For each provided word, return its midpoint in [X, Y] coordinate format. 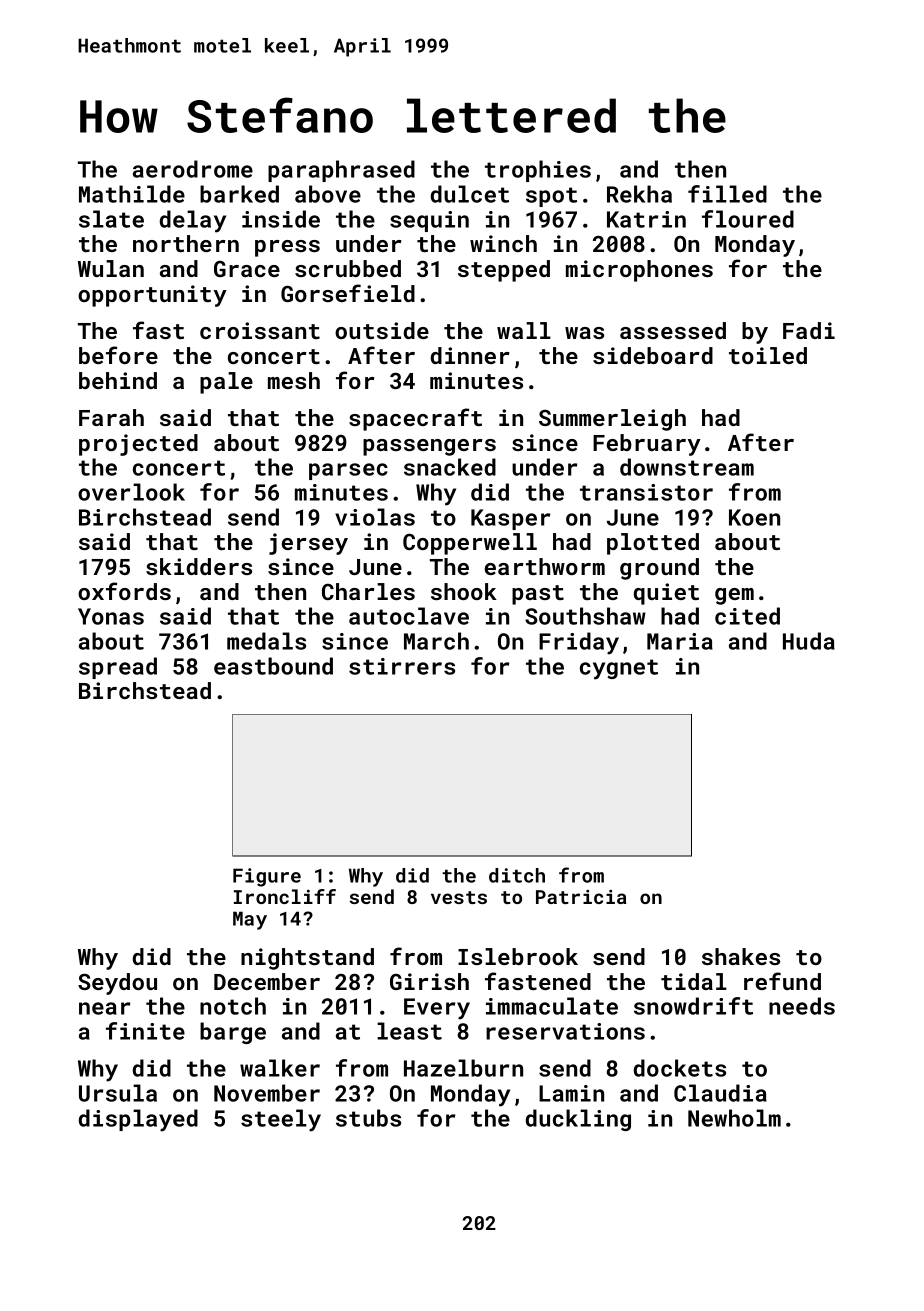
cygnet [619, 669]
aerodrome [193, 169]
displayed [138, 1120]
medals [266, 641]
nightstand [307, 959]
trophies [538, 171]
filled [727, 194]
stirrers [402, 666]
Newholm [734, 1118]
